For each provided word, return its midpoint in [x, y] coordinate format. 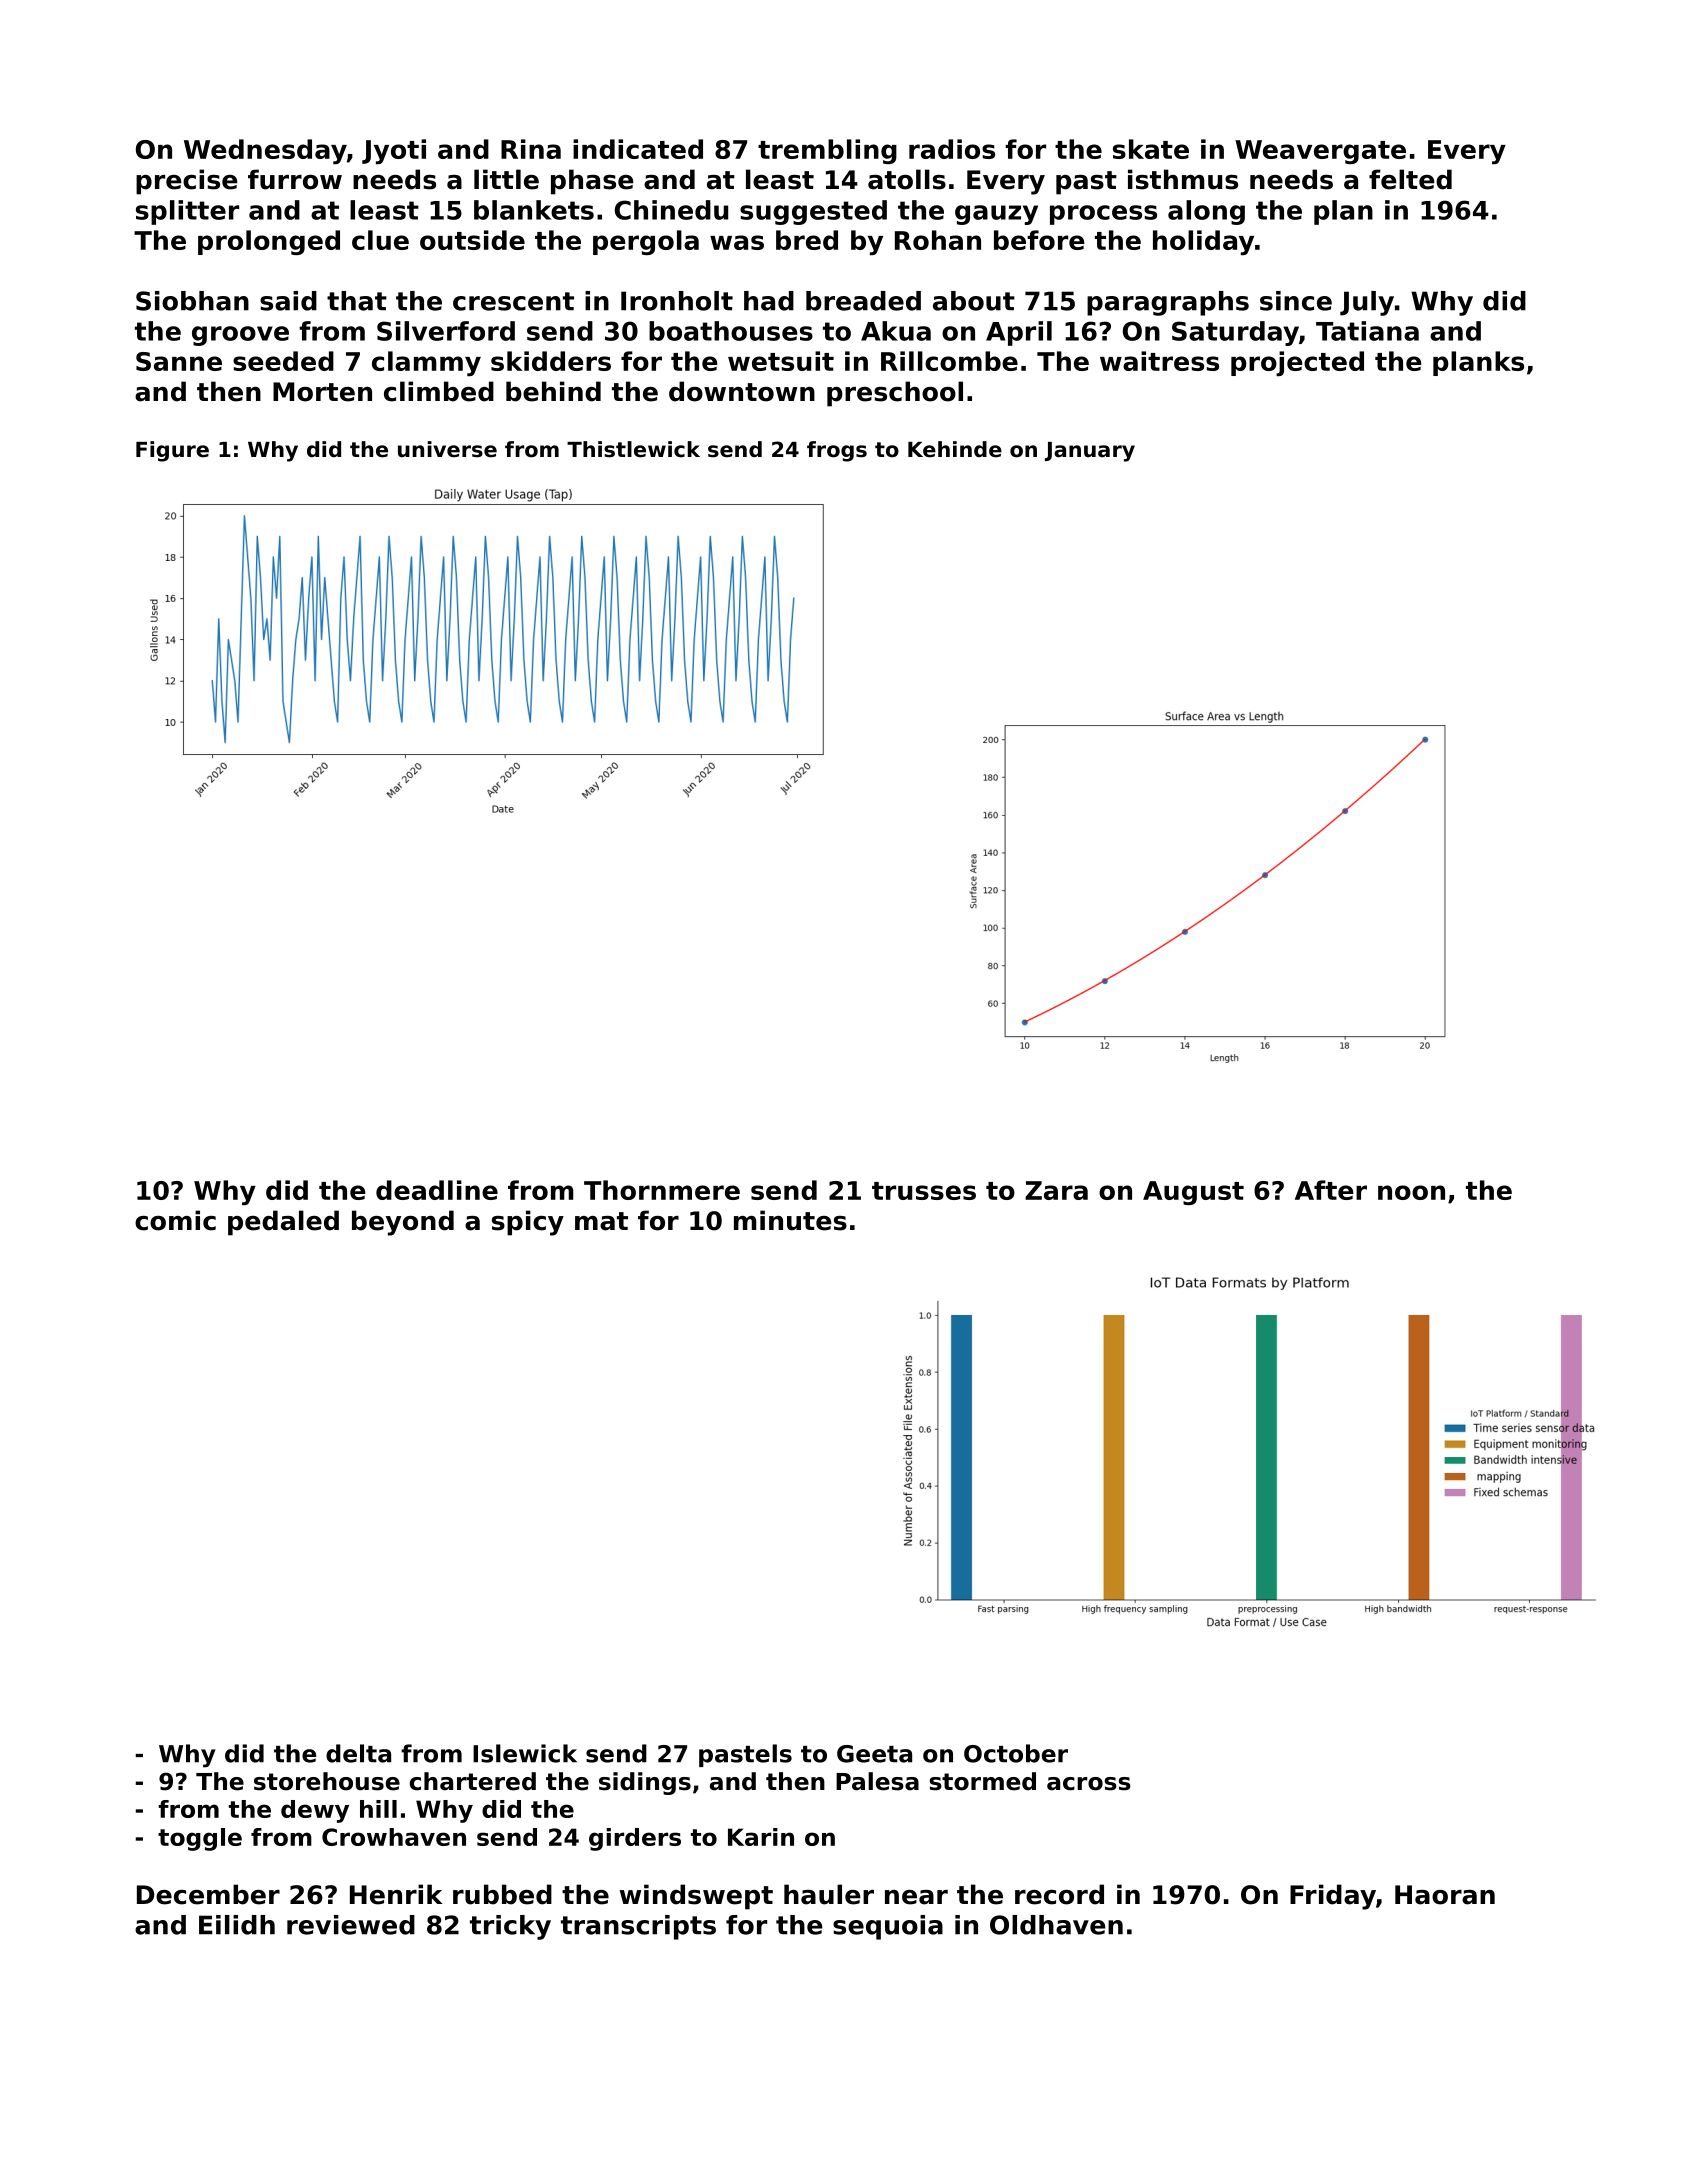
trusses [924, 1191]
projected [1297, 363]
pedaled [283, 1223]
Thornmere [662, 1190]
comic [175, 1220]
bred [807, 240]
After [1331, 1190]
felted [1410, 179]
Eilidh [237, 1925]
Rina [531, 149]
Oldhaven [1056, 1925]
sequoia [888, 1927]
